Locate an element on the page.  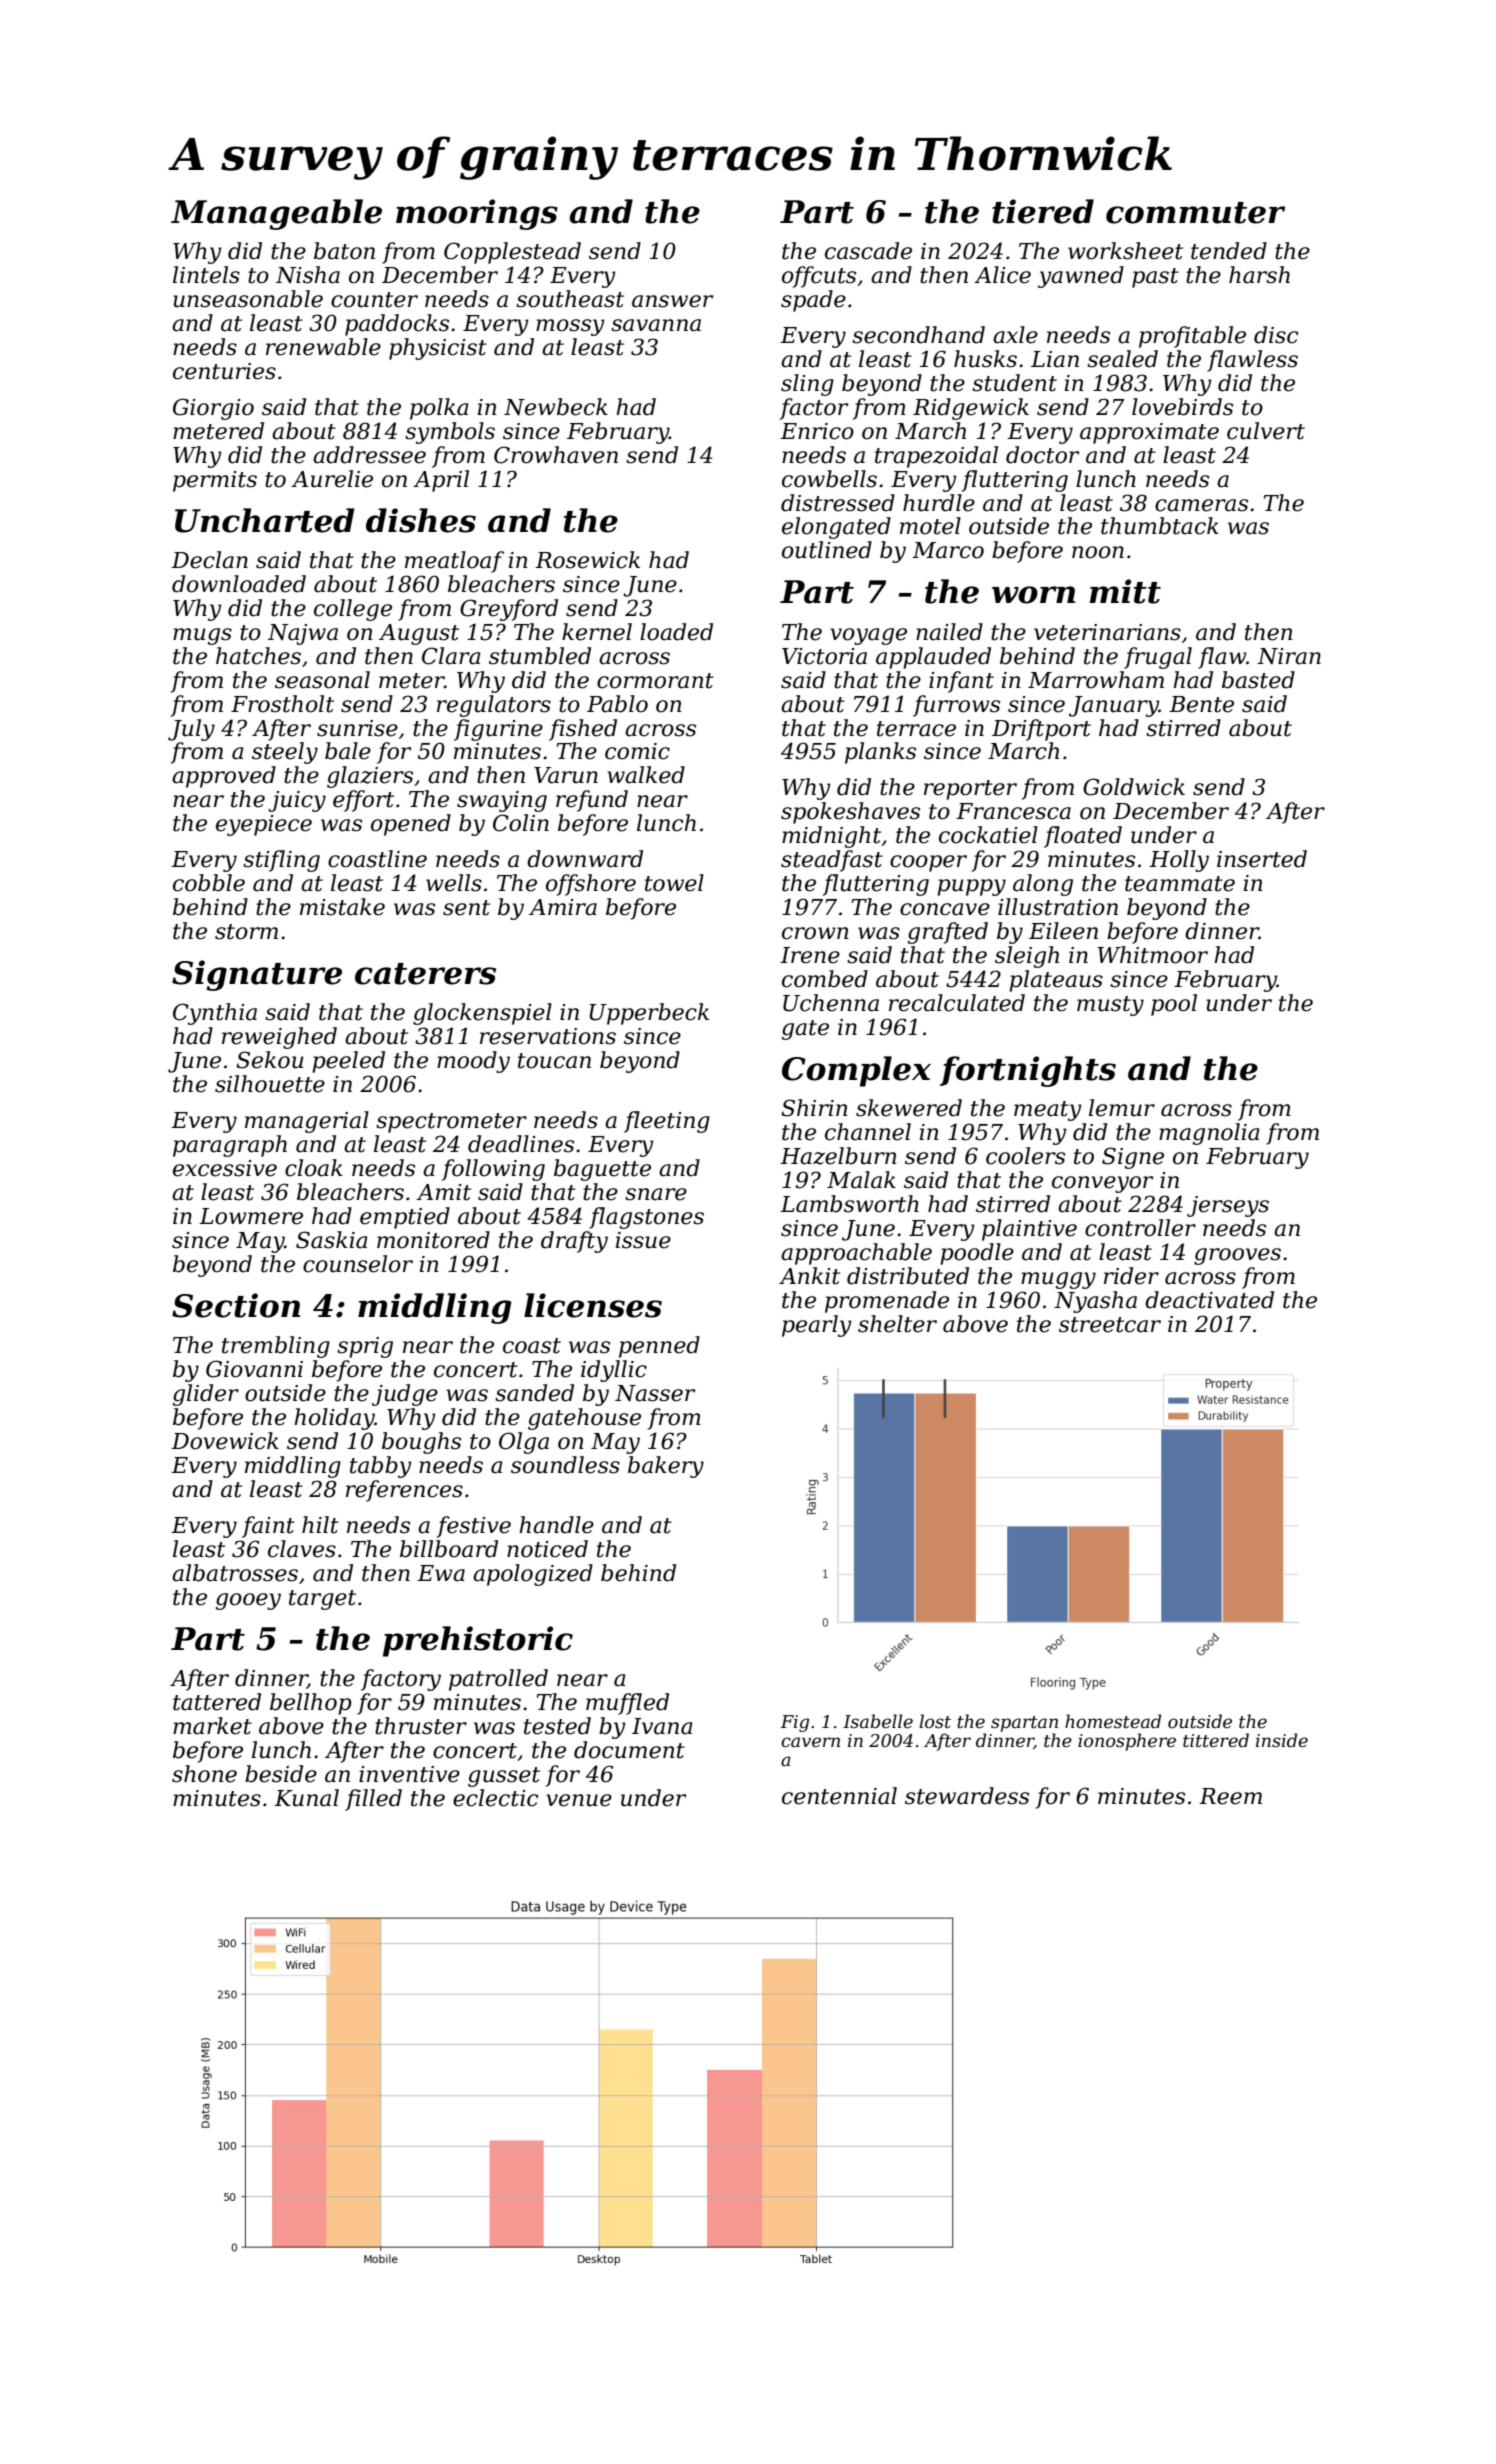
outlined is located at coordinates (827, 550).
